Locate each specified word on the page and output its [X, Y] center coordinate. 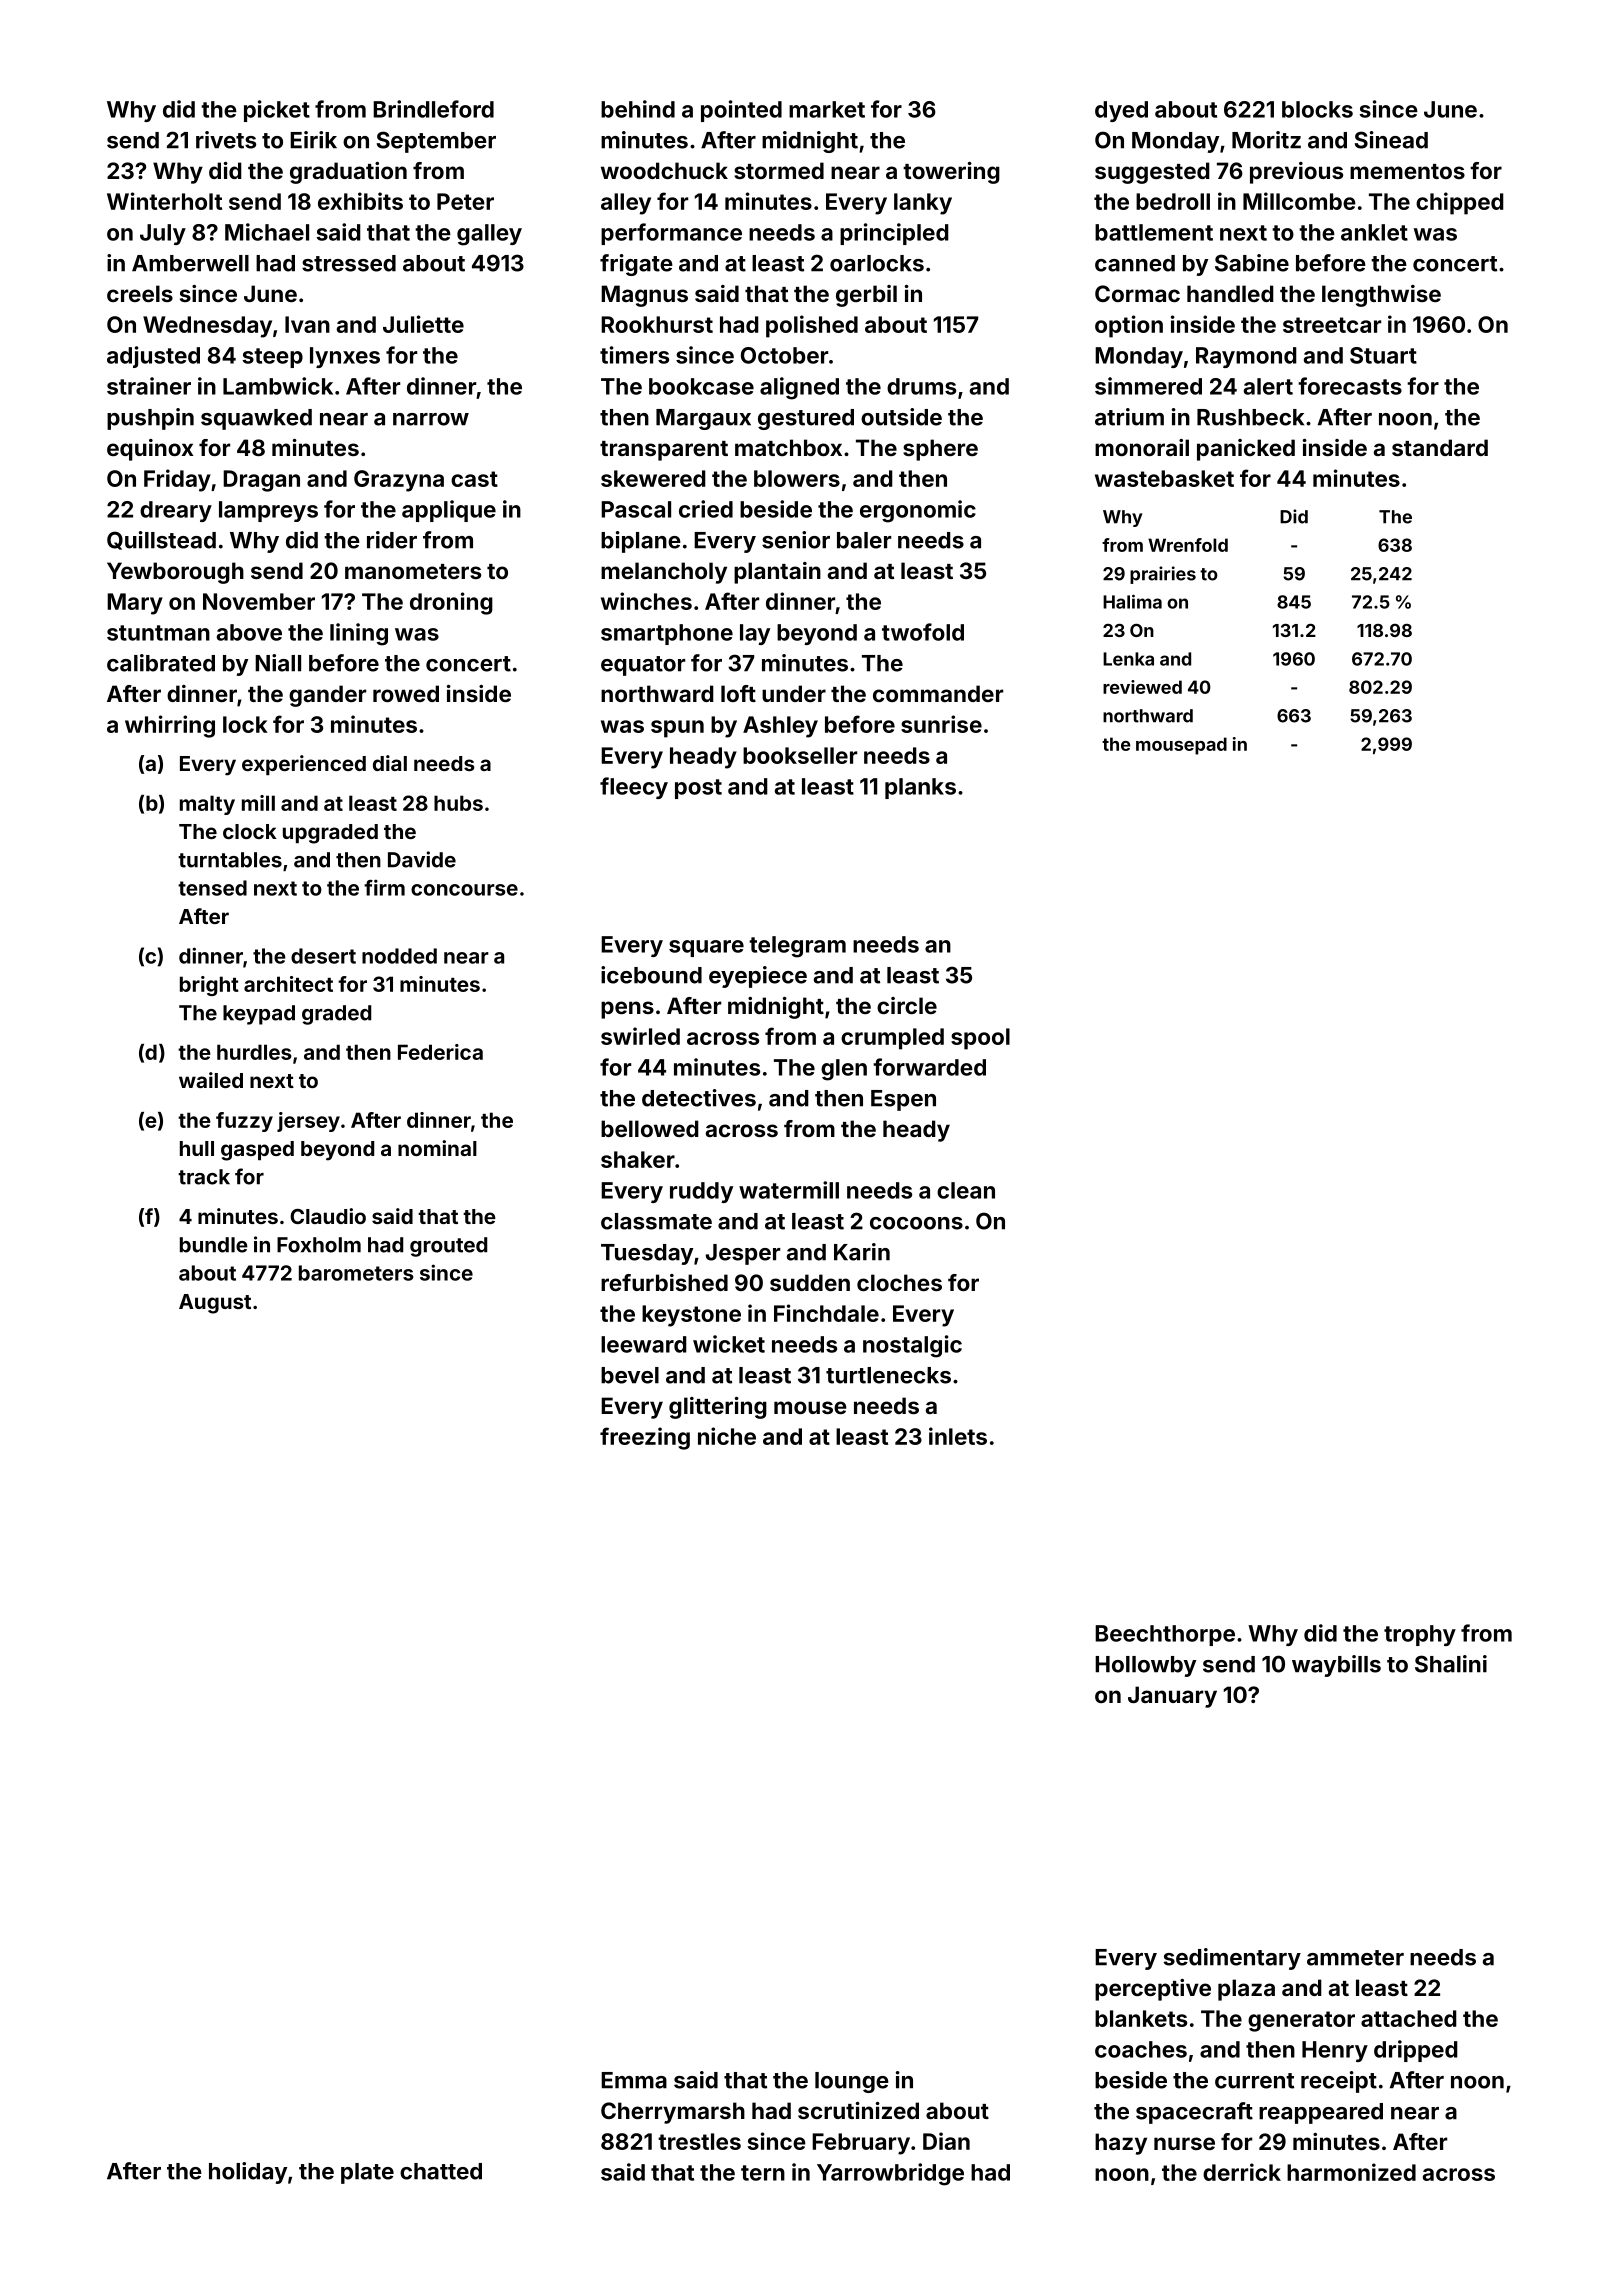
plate [367, 2173]
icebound [651, 975]
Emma [634, 2080]
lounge [852, 2082]
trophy [1420, 1635]
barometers [356, 1273]
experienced [304, 765]
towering [951, 173]
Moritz [1266, 140]
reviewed [1142, 687]
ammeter [1355, 1958]
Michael [267, 232]
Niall [278, 663]
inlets [958, 1436]
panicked [1246, 450]
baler [864, 540]
